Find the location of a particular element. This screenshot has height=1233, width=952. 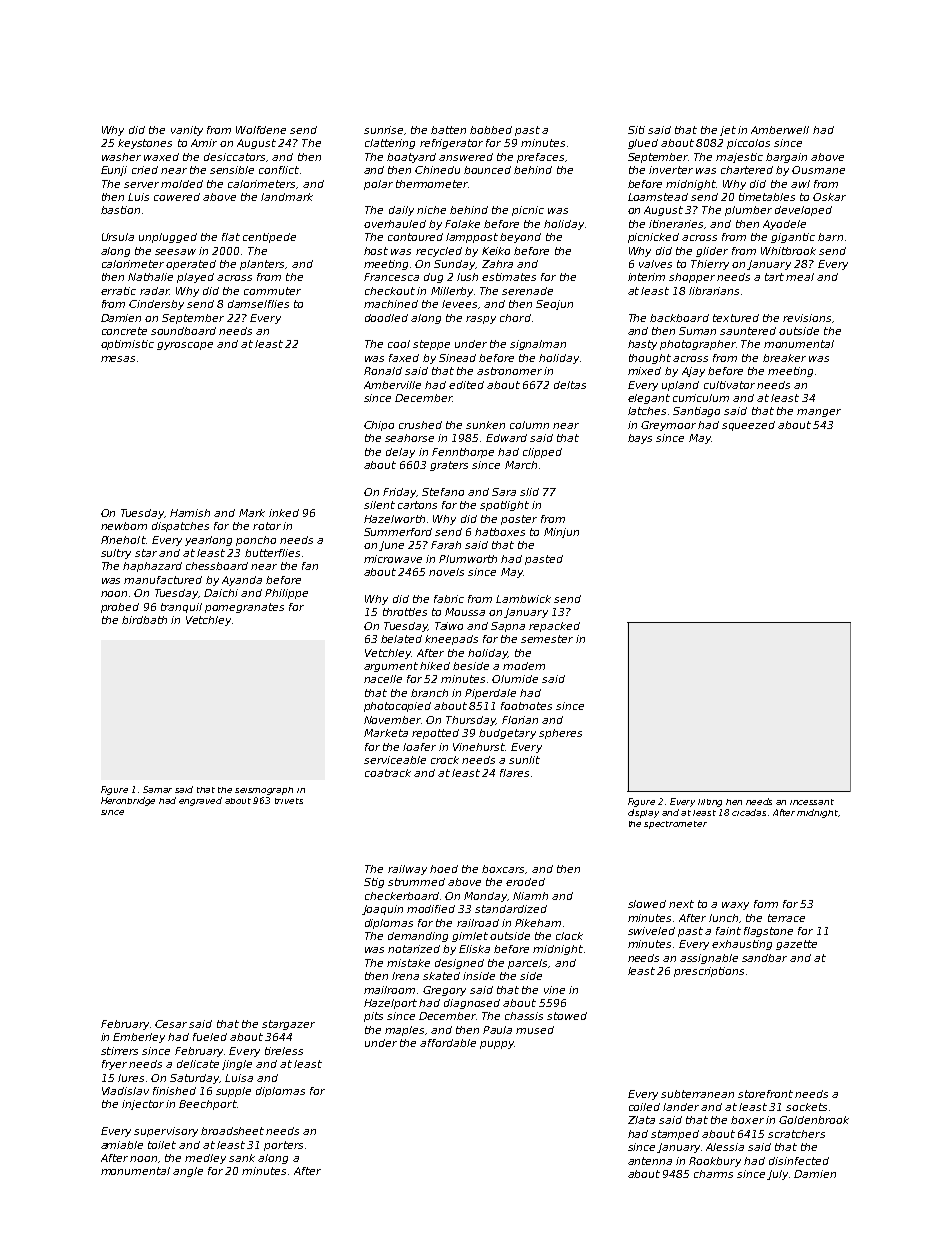

incessant is located at coordinates (812, 802).
